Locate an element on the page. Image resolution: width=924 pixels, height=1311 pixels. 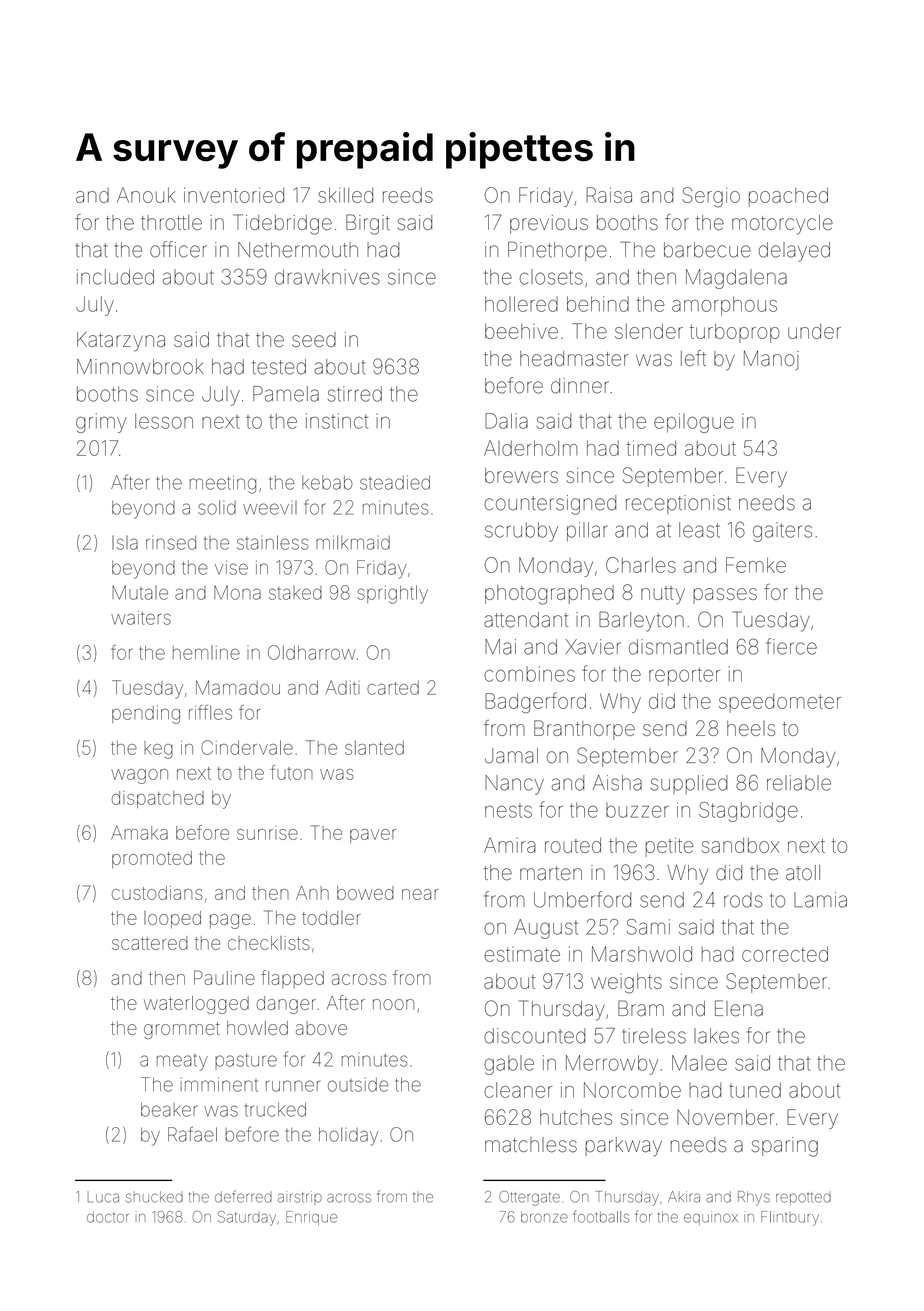
above is located at coordinates (321, 1028).
